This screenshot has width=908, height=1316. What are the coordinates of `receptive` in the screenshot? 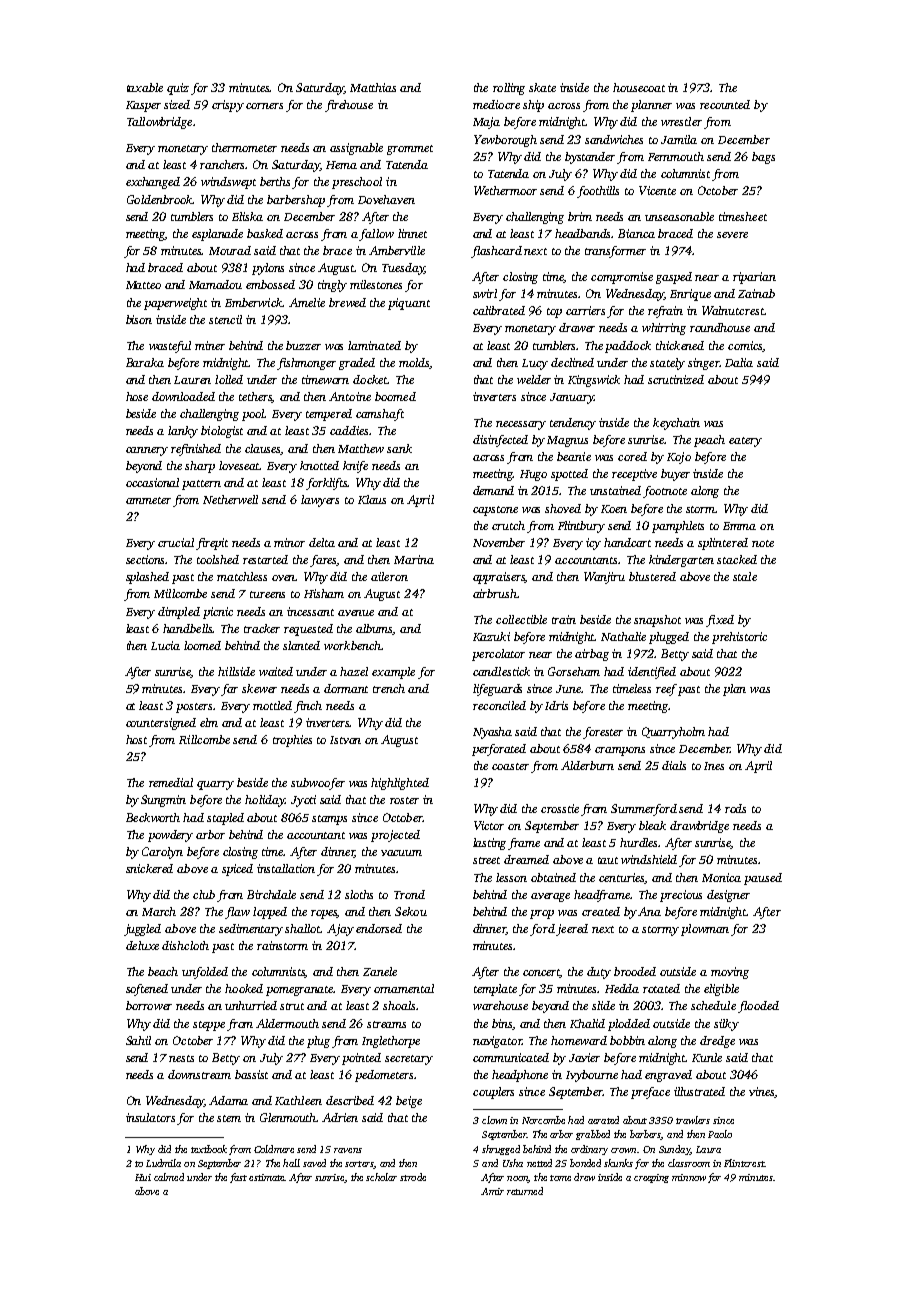 It's located at (634, 475).
